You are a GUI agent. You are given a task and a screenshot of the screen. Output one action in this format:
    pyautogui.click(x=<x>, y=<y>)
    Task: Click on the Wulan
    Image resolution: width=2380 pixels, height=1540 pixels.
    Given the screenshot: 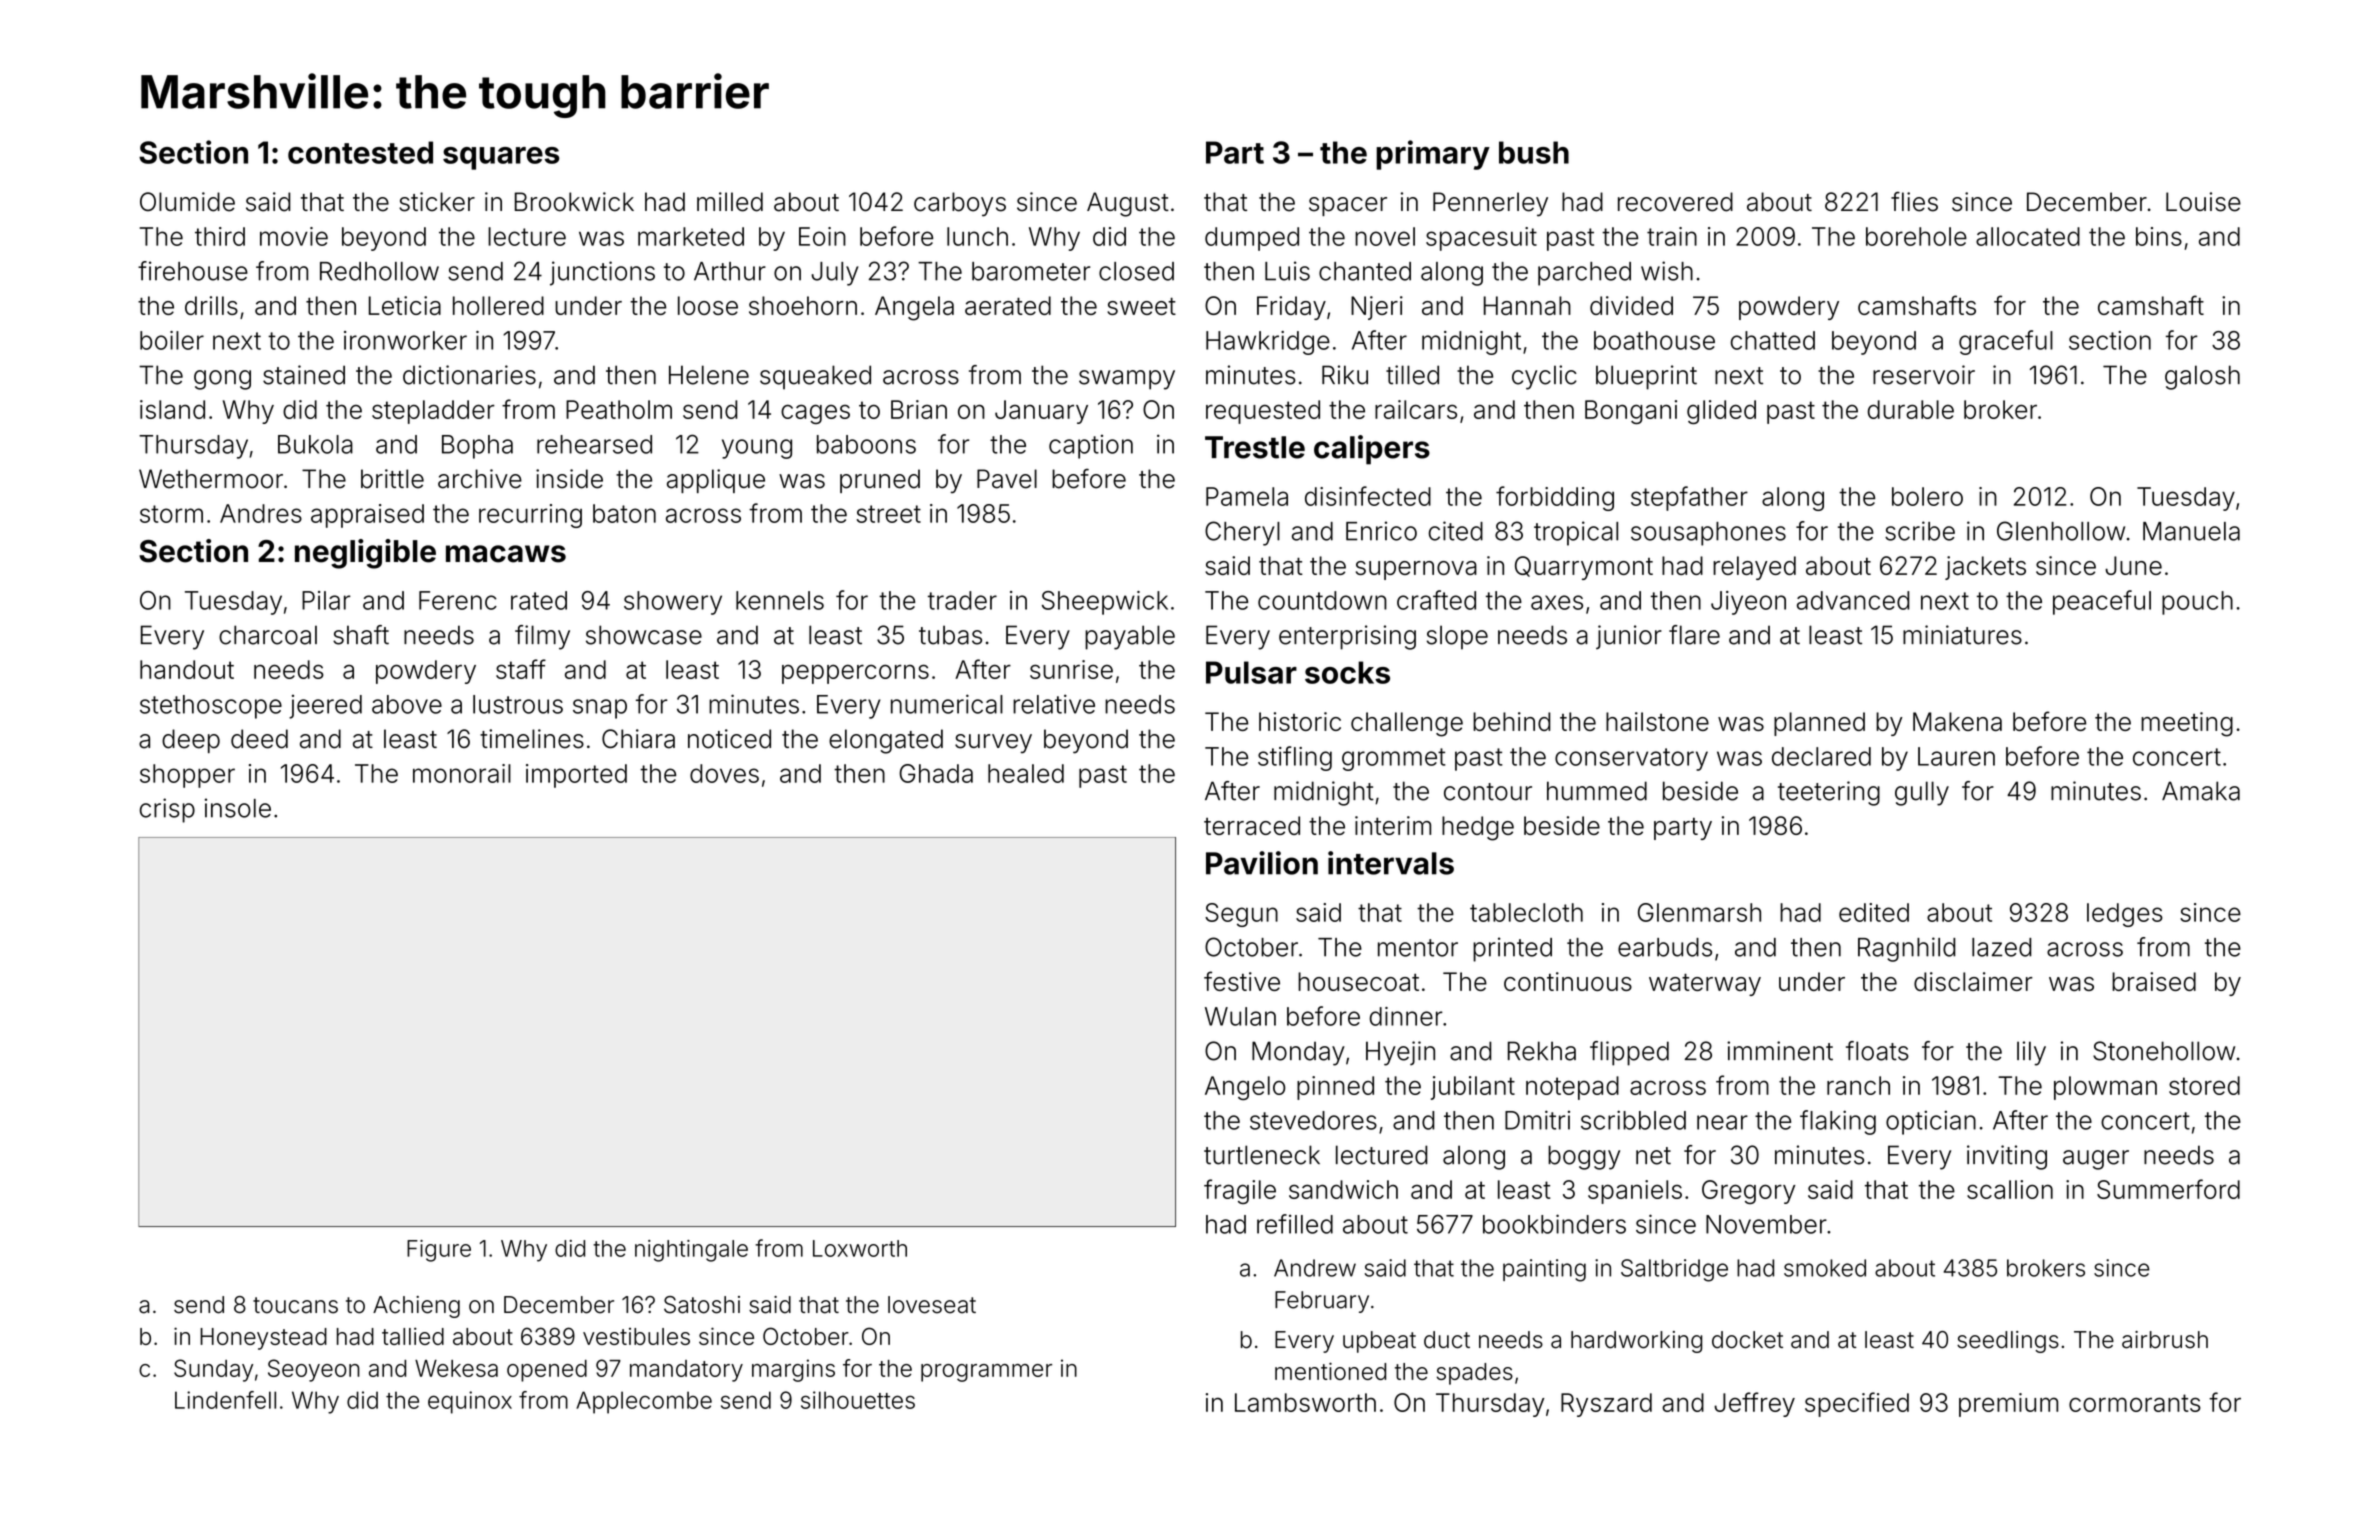 What is the action you would take?
    pyautogui.click(x=1240, y=1016)
